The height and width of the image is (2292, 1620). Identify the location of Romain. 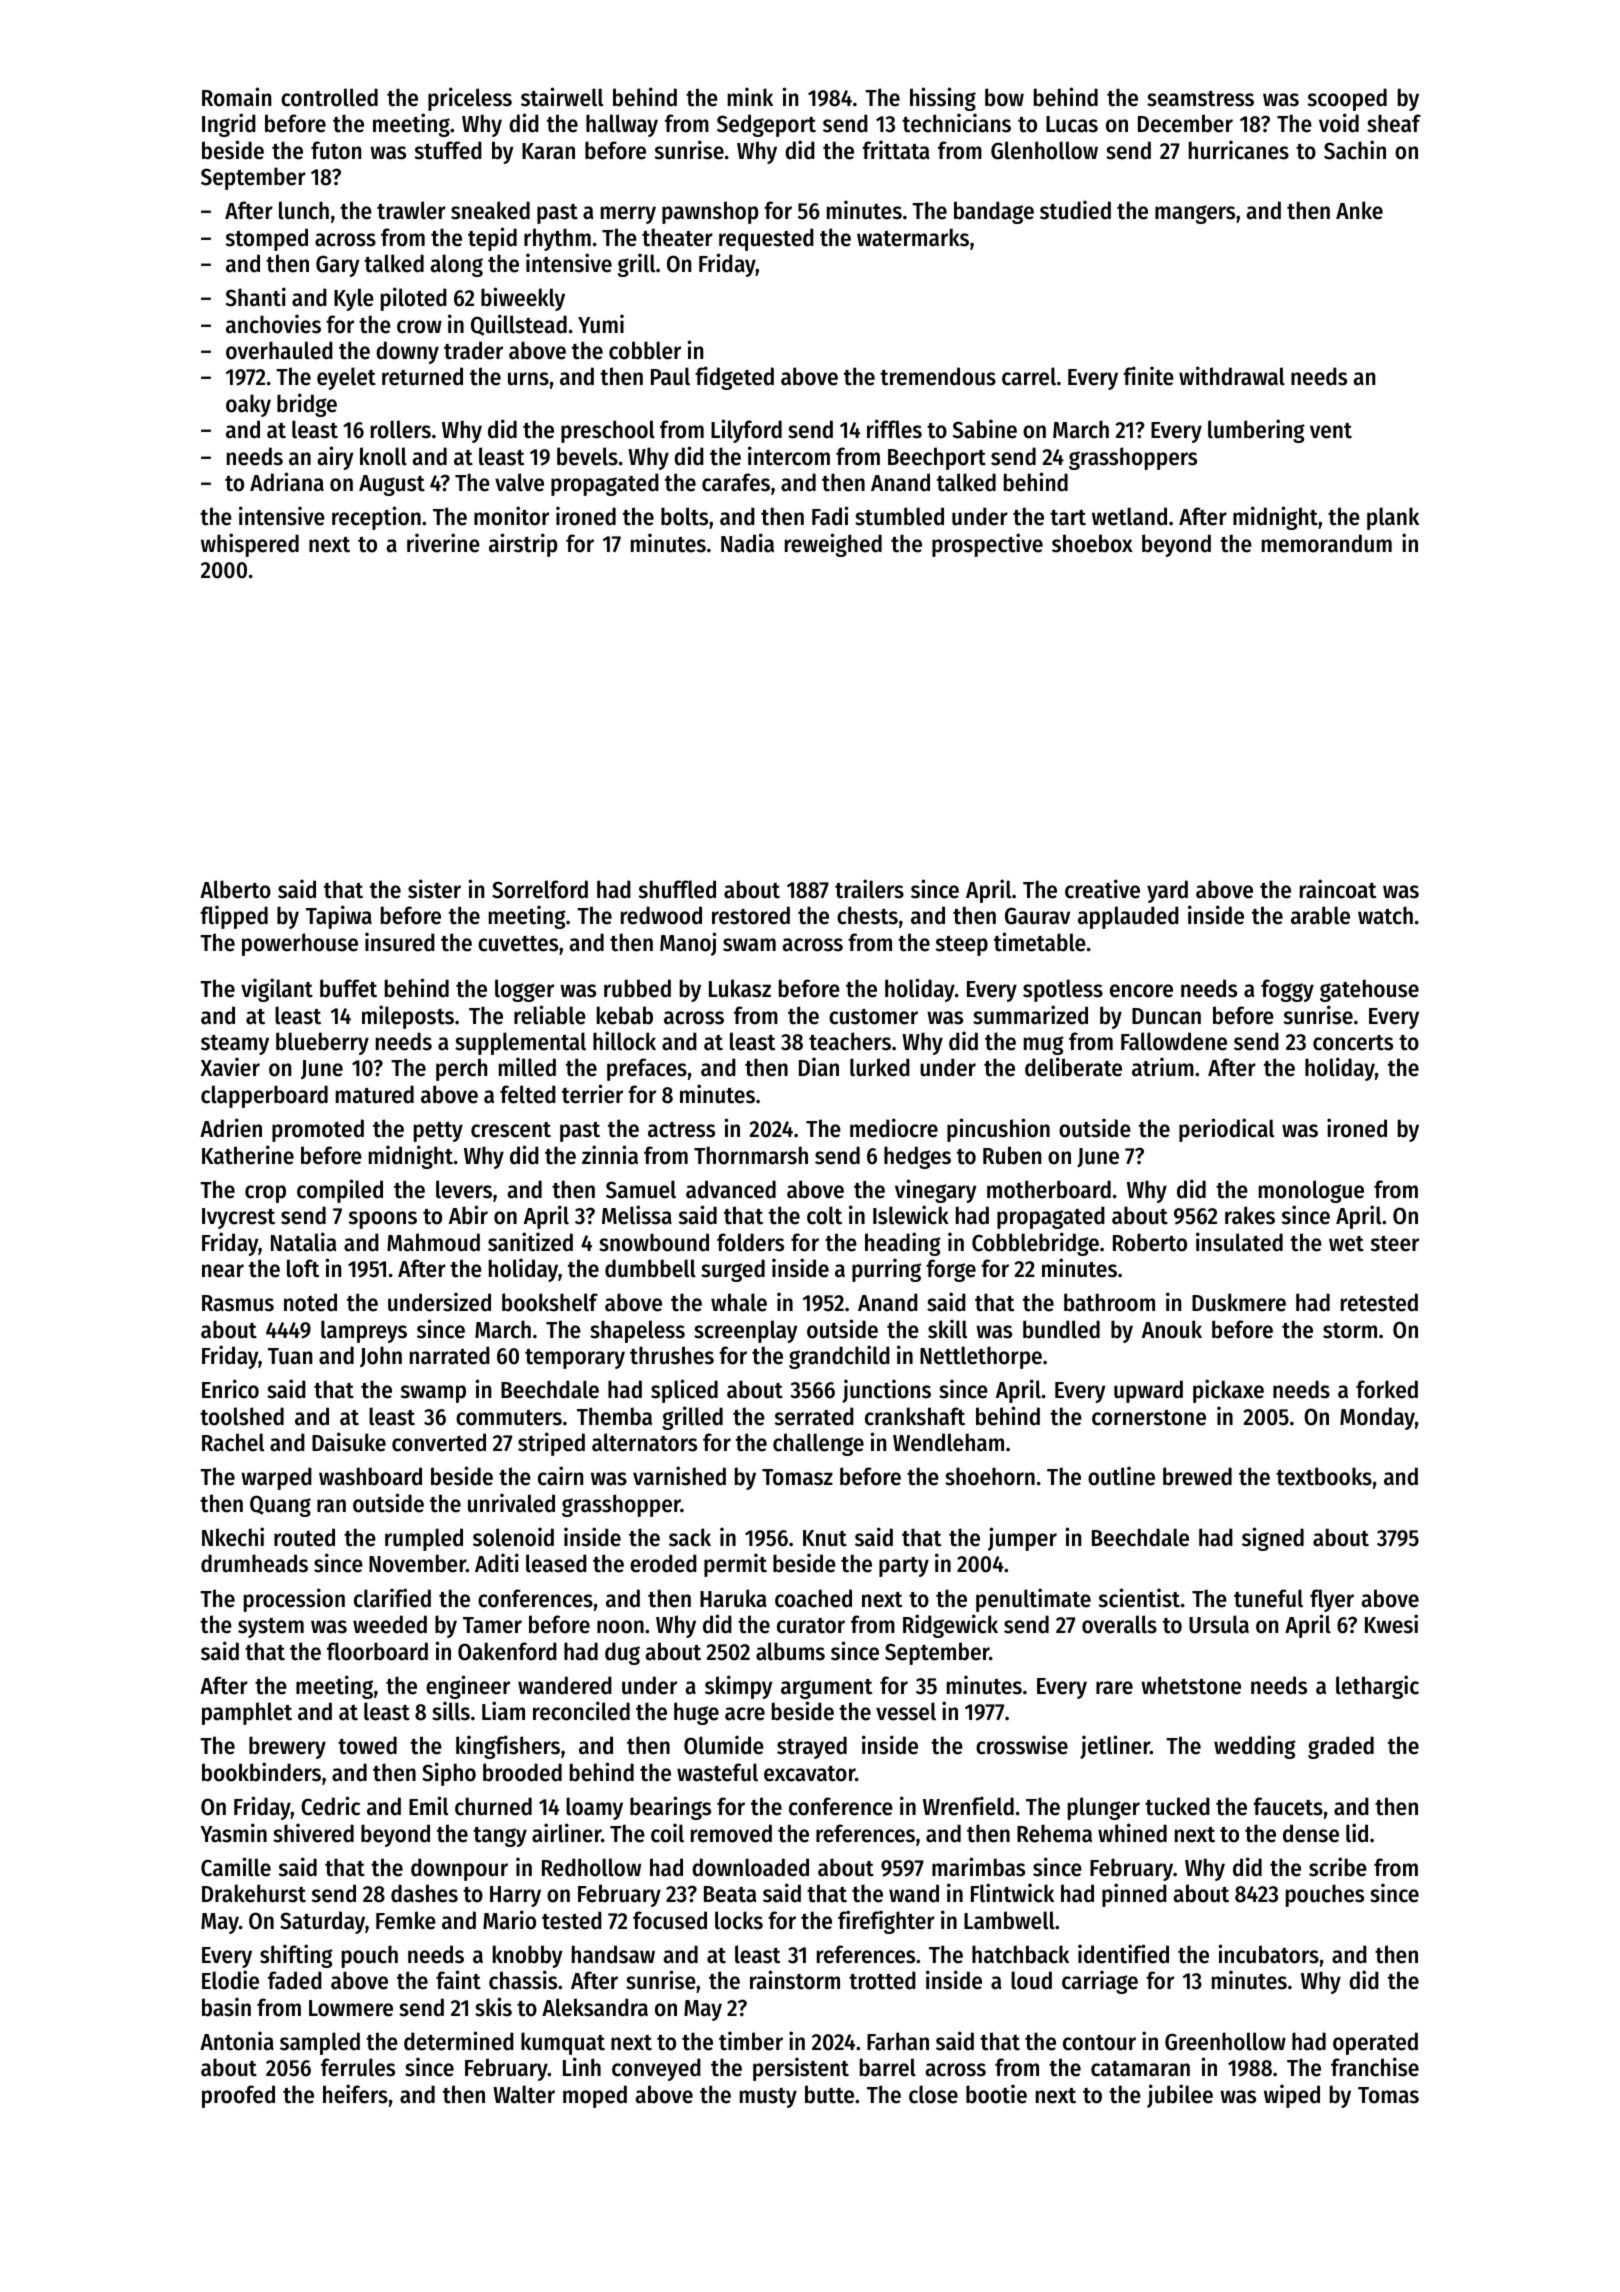
(236, 97).
